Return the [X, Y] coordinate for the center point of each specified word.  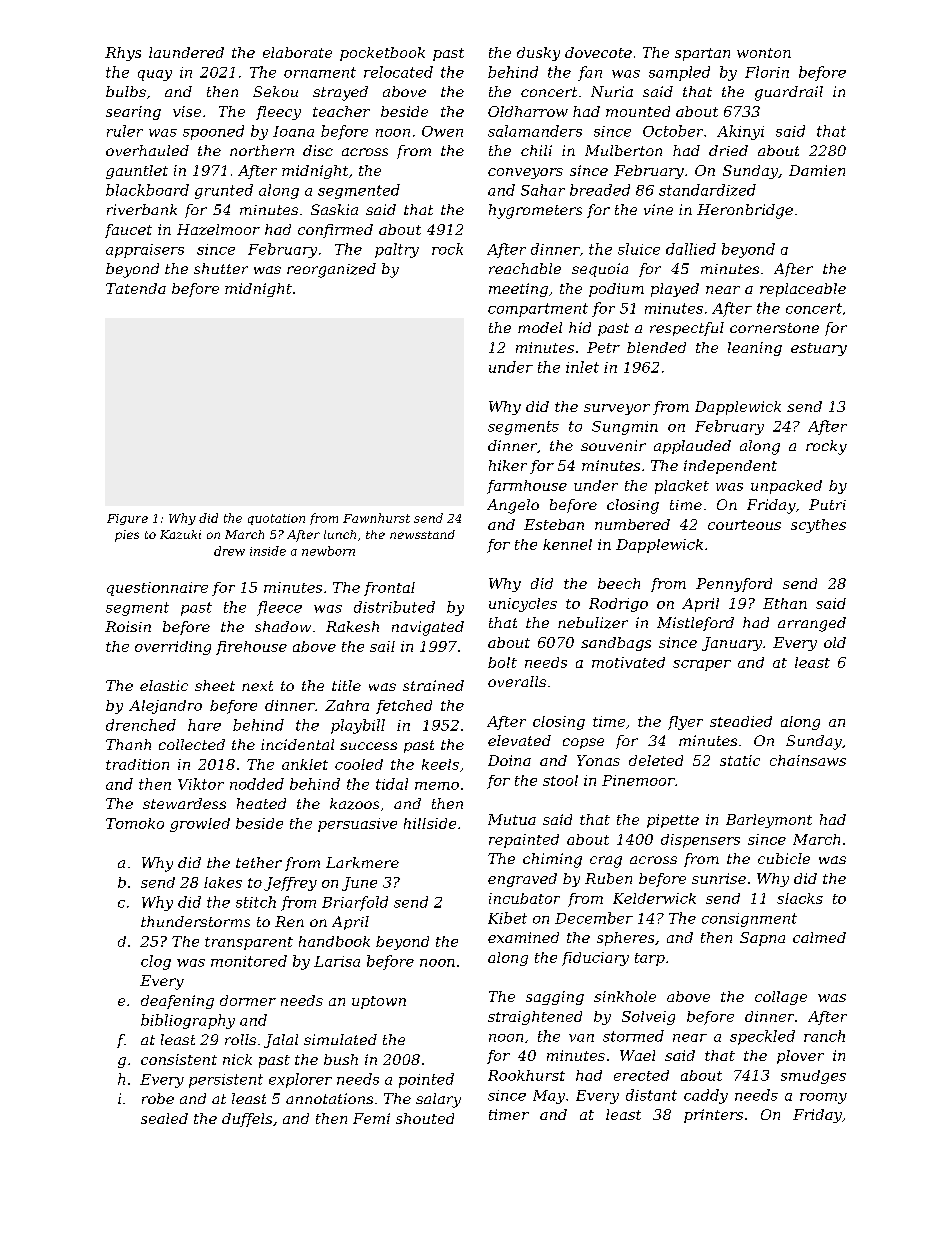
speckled [762, 1037]
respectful [687, 329]
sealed [164, 1118]
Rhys [123, 54]
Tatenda [136, 288]
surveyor [617, 409]
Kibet [507, 918]
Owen [442, 131]
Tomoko [135, 823]
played [675, 290]
